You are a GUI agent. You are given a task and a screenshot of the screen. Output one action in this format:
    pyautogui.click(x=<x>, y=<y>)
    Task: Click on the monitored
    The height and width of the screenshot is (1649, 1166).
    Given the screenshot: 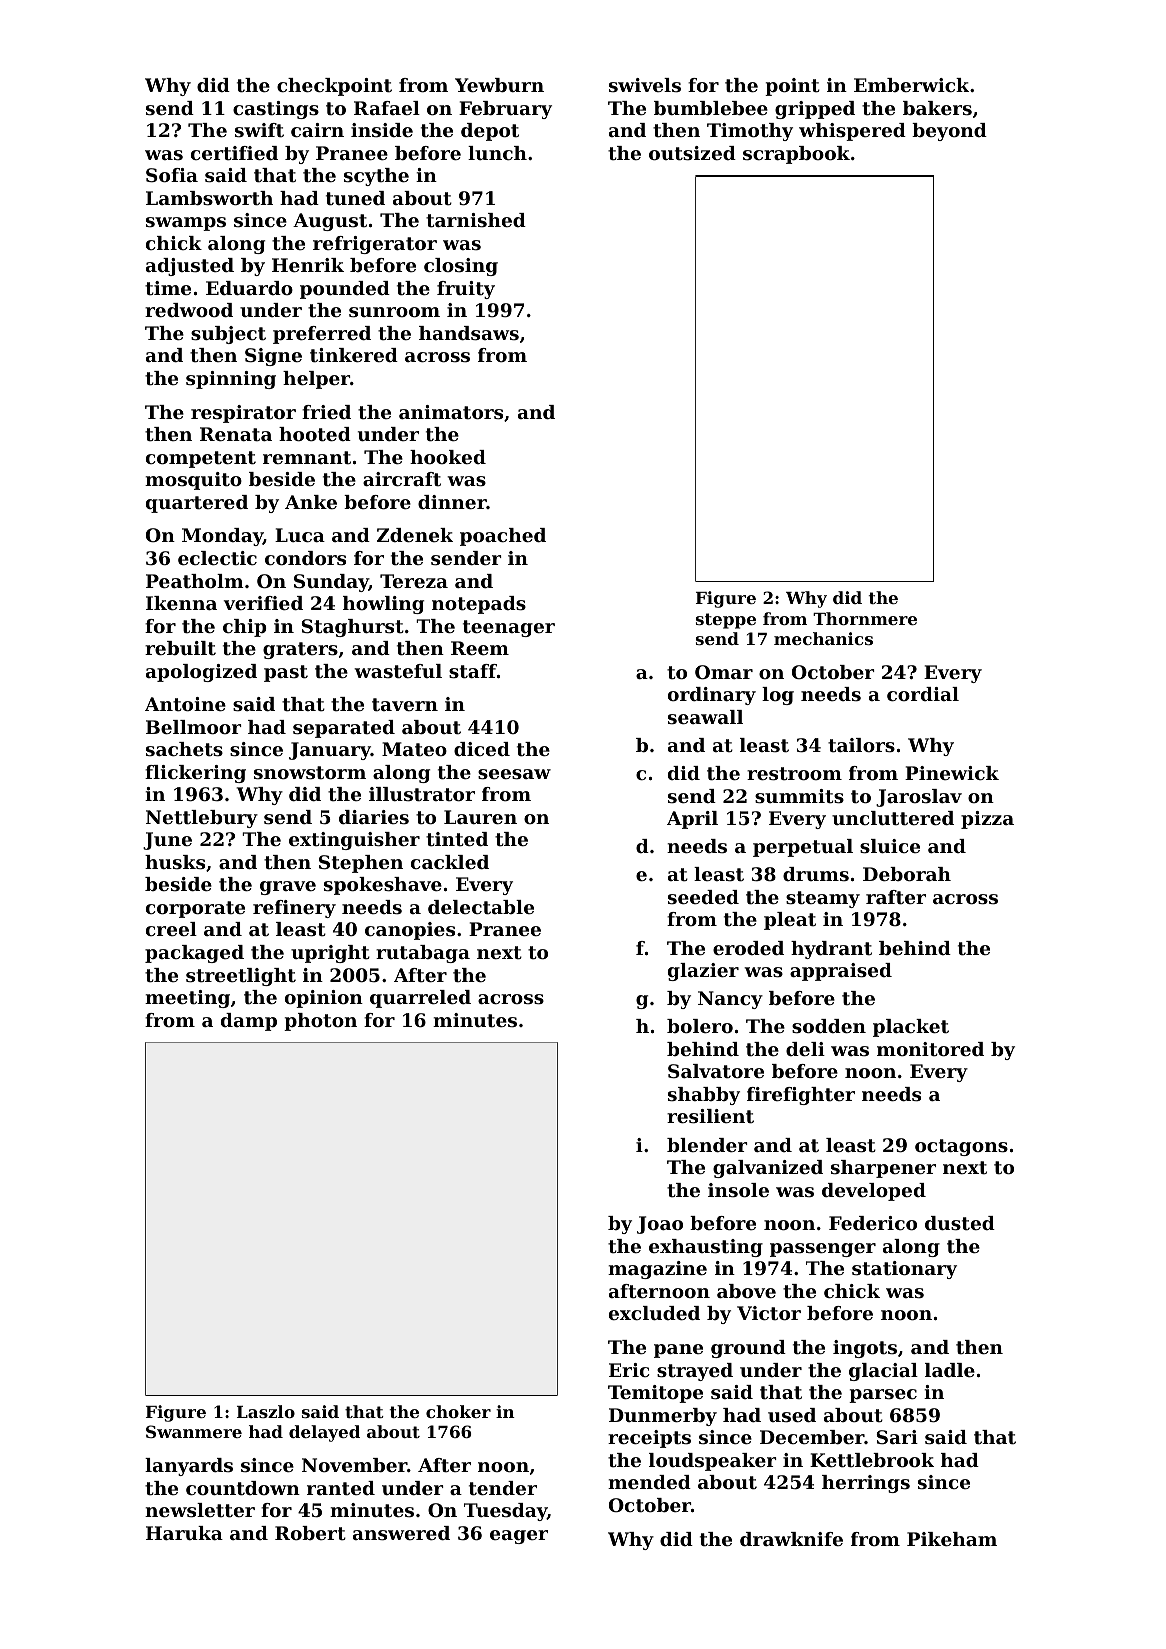 What is the action you would take?
    pyautogui.click(x=930, y=1049)
